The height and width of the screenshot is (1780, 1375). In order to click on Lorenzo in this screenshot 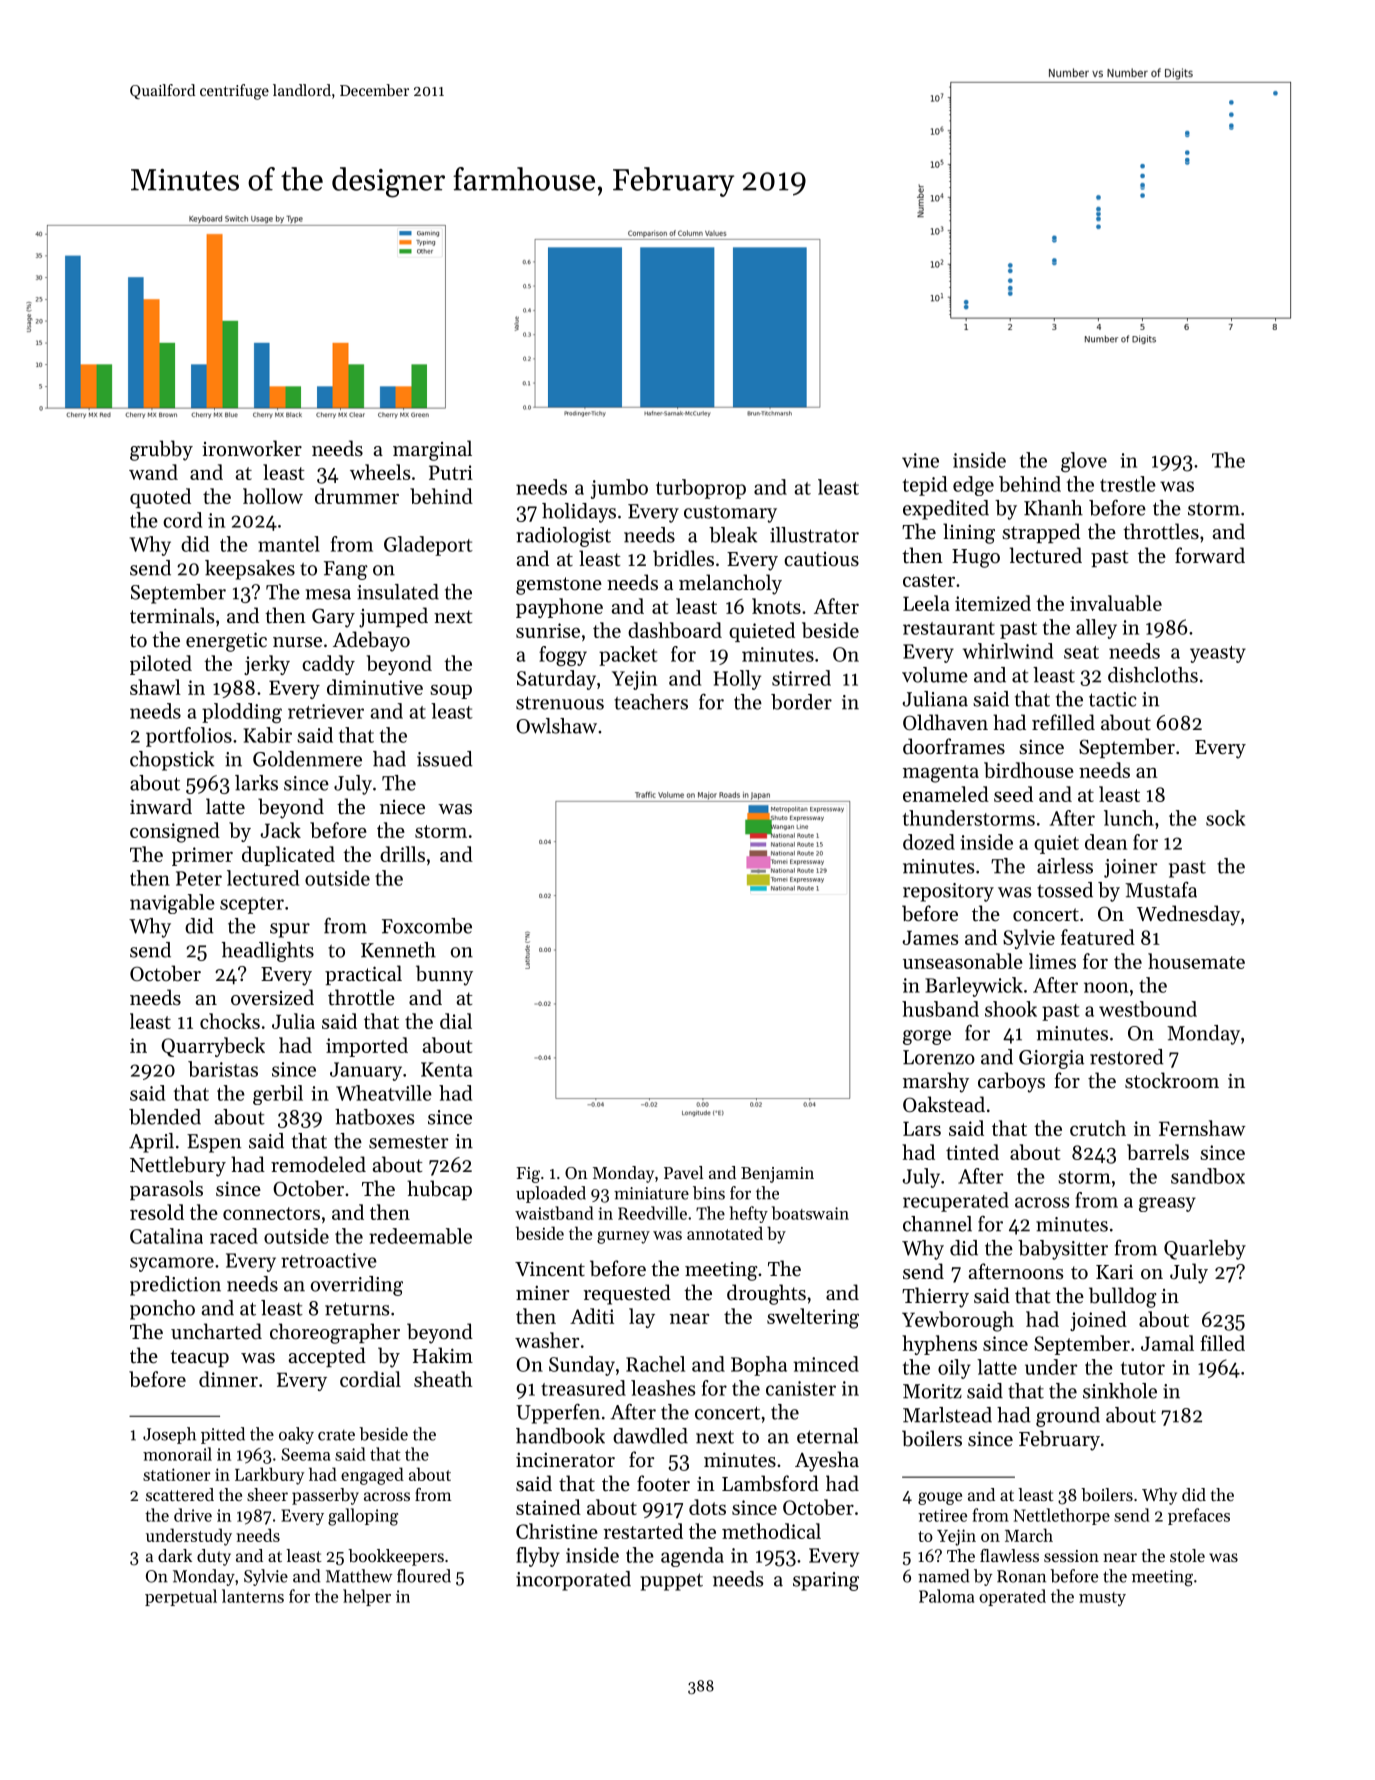, I will do `click(939, 1057)`.
